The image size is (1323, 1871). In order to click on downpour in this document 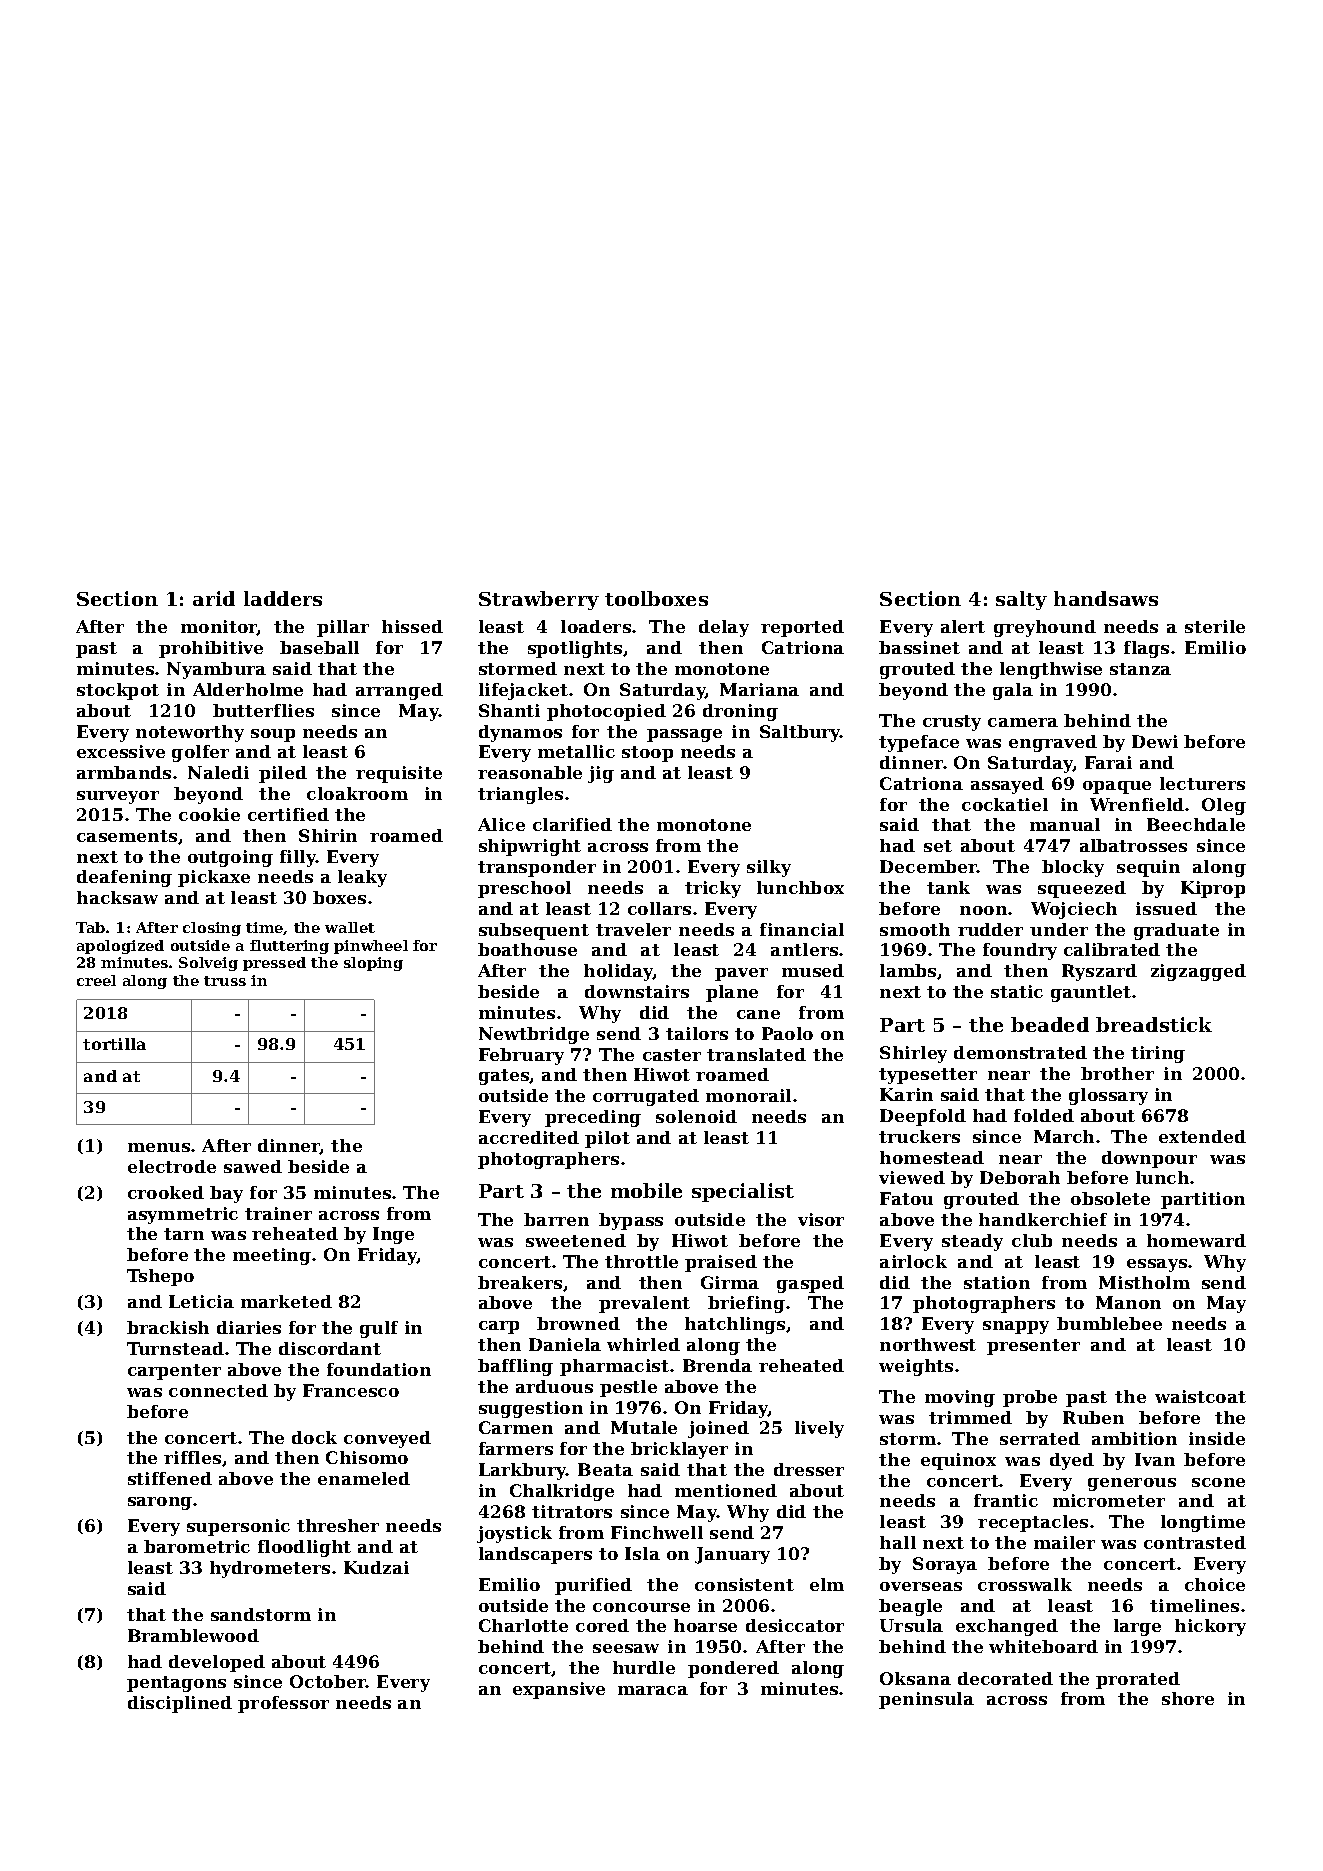, I will do `click(1149, 1159)`.
